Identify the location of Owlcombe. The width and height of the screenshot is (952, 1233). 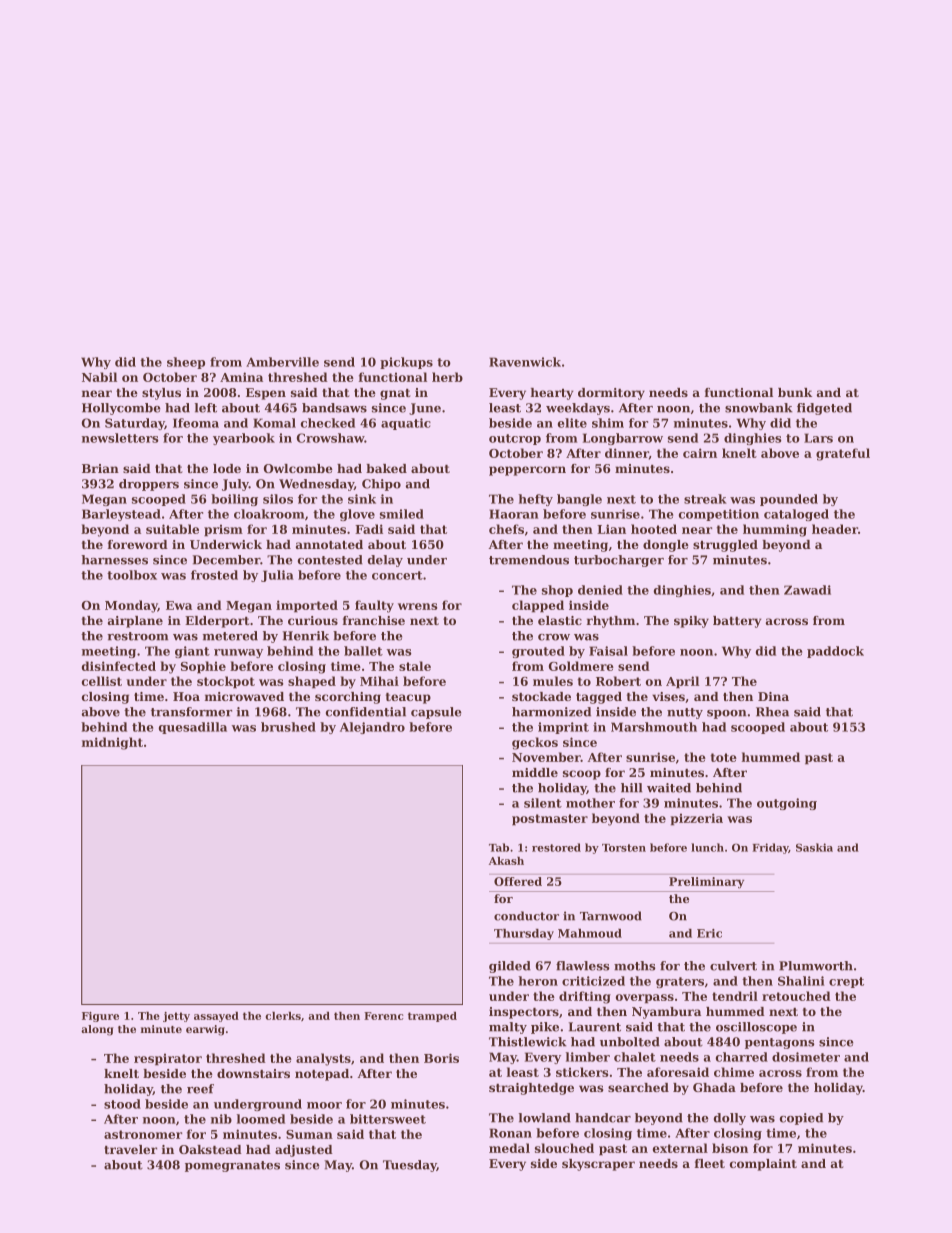
(298, 468).
